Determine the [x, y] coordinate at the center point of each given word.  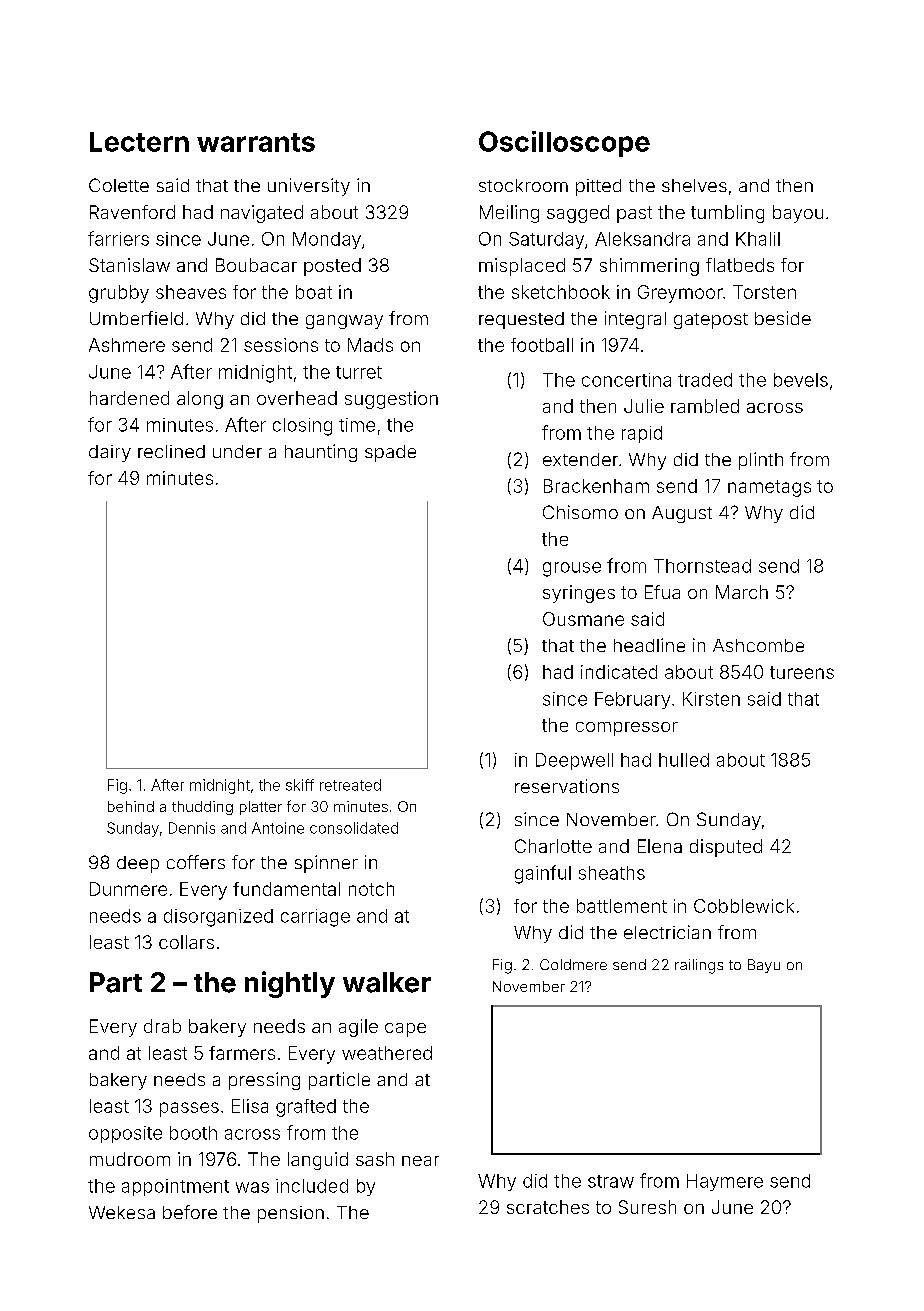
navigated [262, 214]
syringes [579, 594]
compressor [627, 729]
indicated [619, 672]
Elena [660, 846]
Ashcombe [758, 645]
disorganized [218, 918]
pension [291, 1214]
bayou [798, 214]
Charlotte [553, 846]
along [200, 400]
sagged [578, 214]
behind [131, 806]
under [237, 451]
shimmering [649, 267]
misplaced [522, 267]
